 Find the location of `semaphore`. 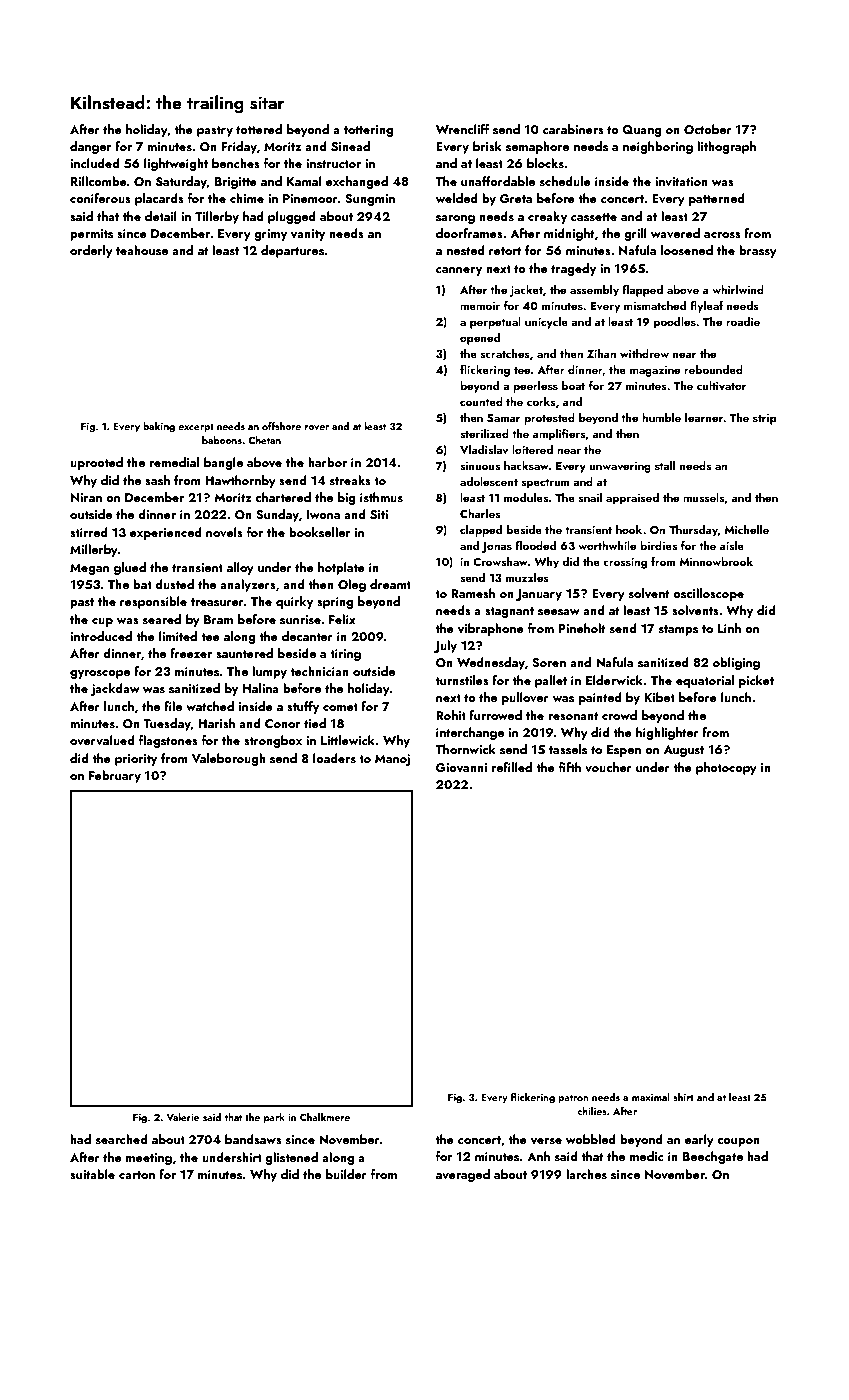

semaphore is located at coordinates (537, 147).
